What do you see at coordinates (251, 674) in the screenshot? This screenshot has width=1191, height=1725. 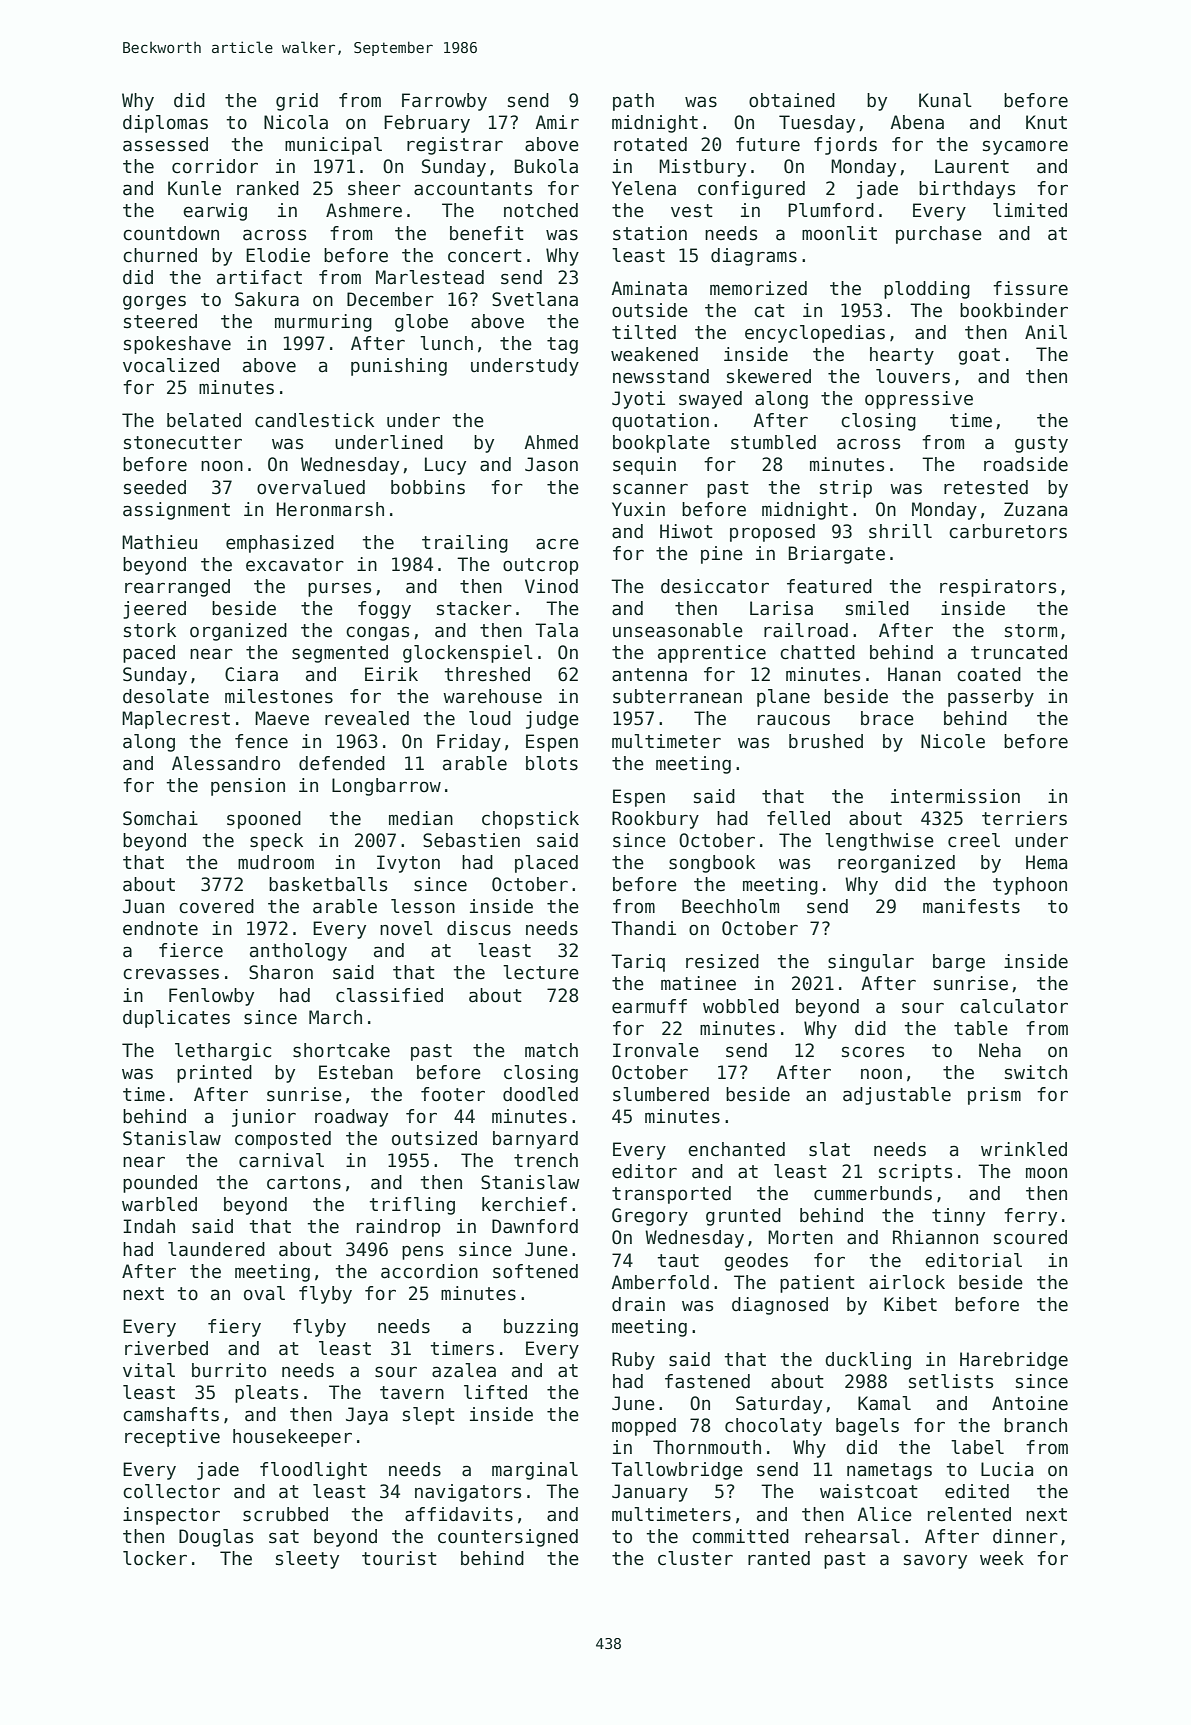 I see `Ciara` at bounding box center [251, 674].
